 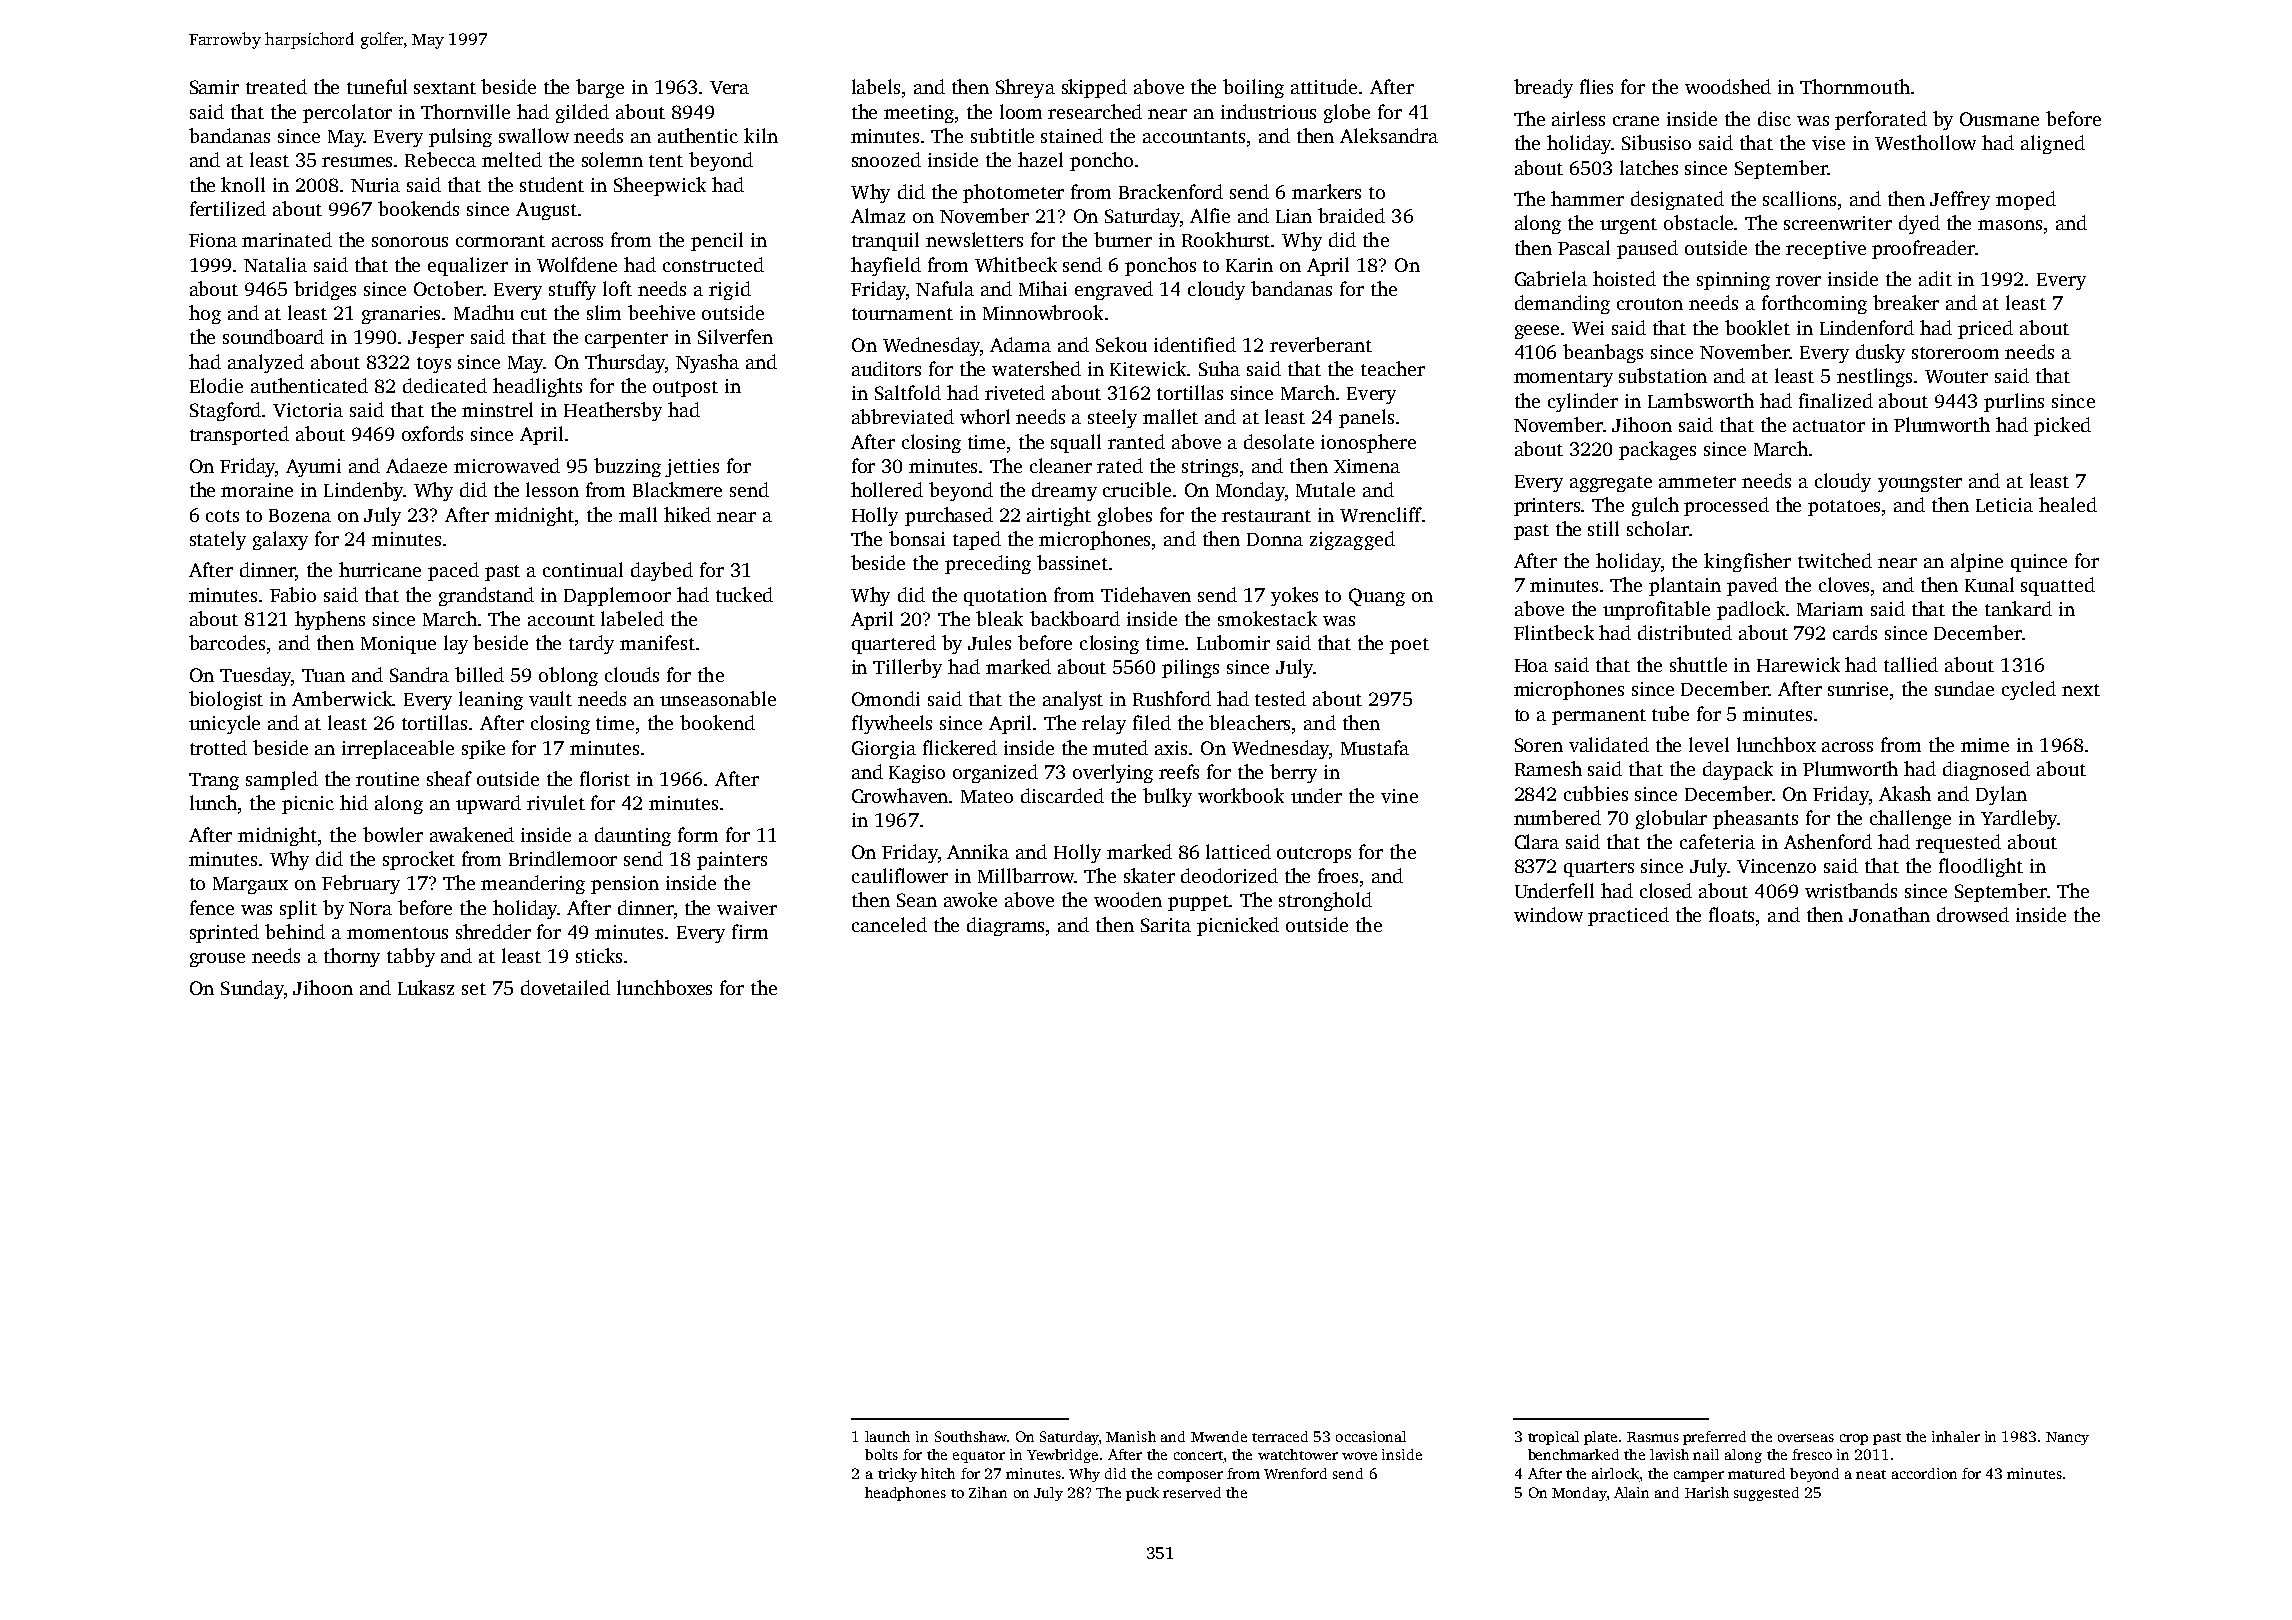 What do you see at coordinates (1073, 700) in the screenshot?
I see `analyst` at bounding box center [1073, 700].
